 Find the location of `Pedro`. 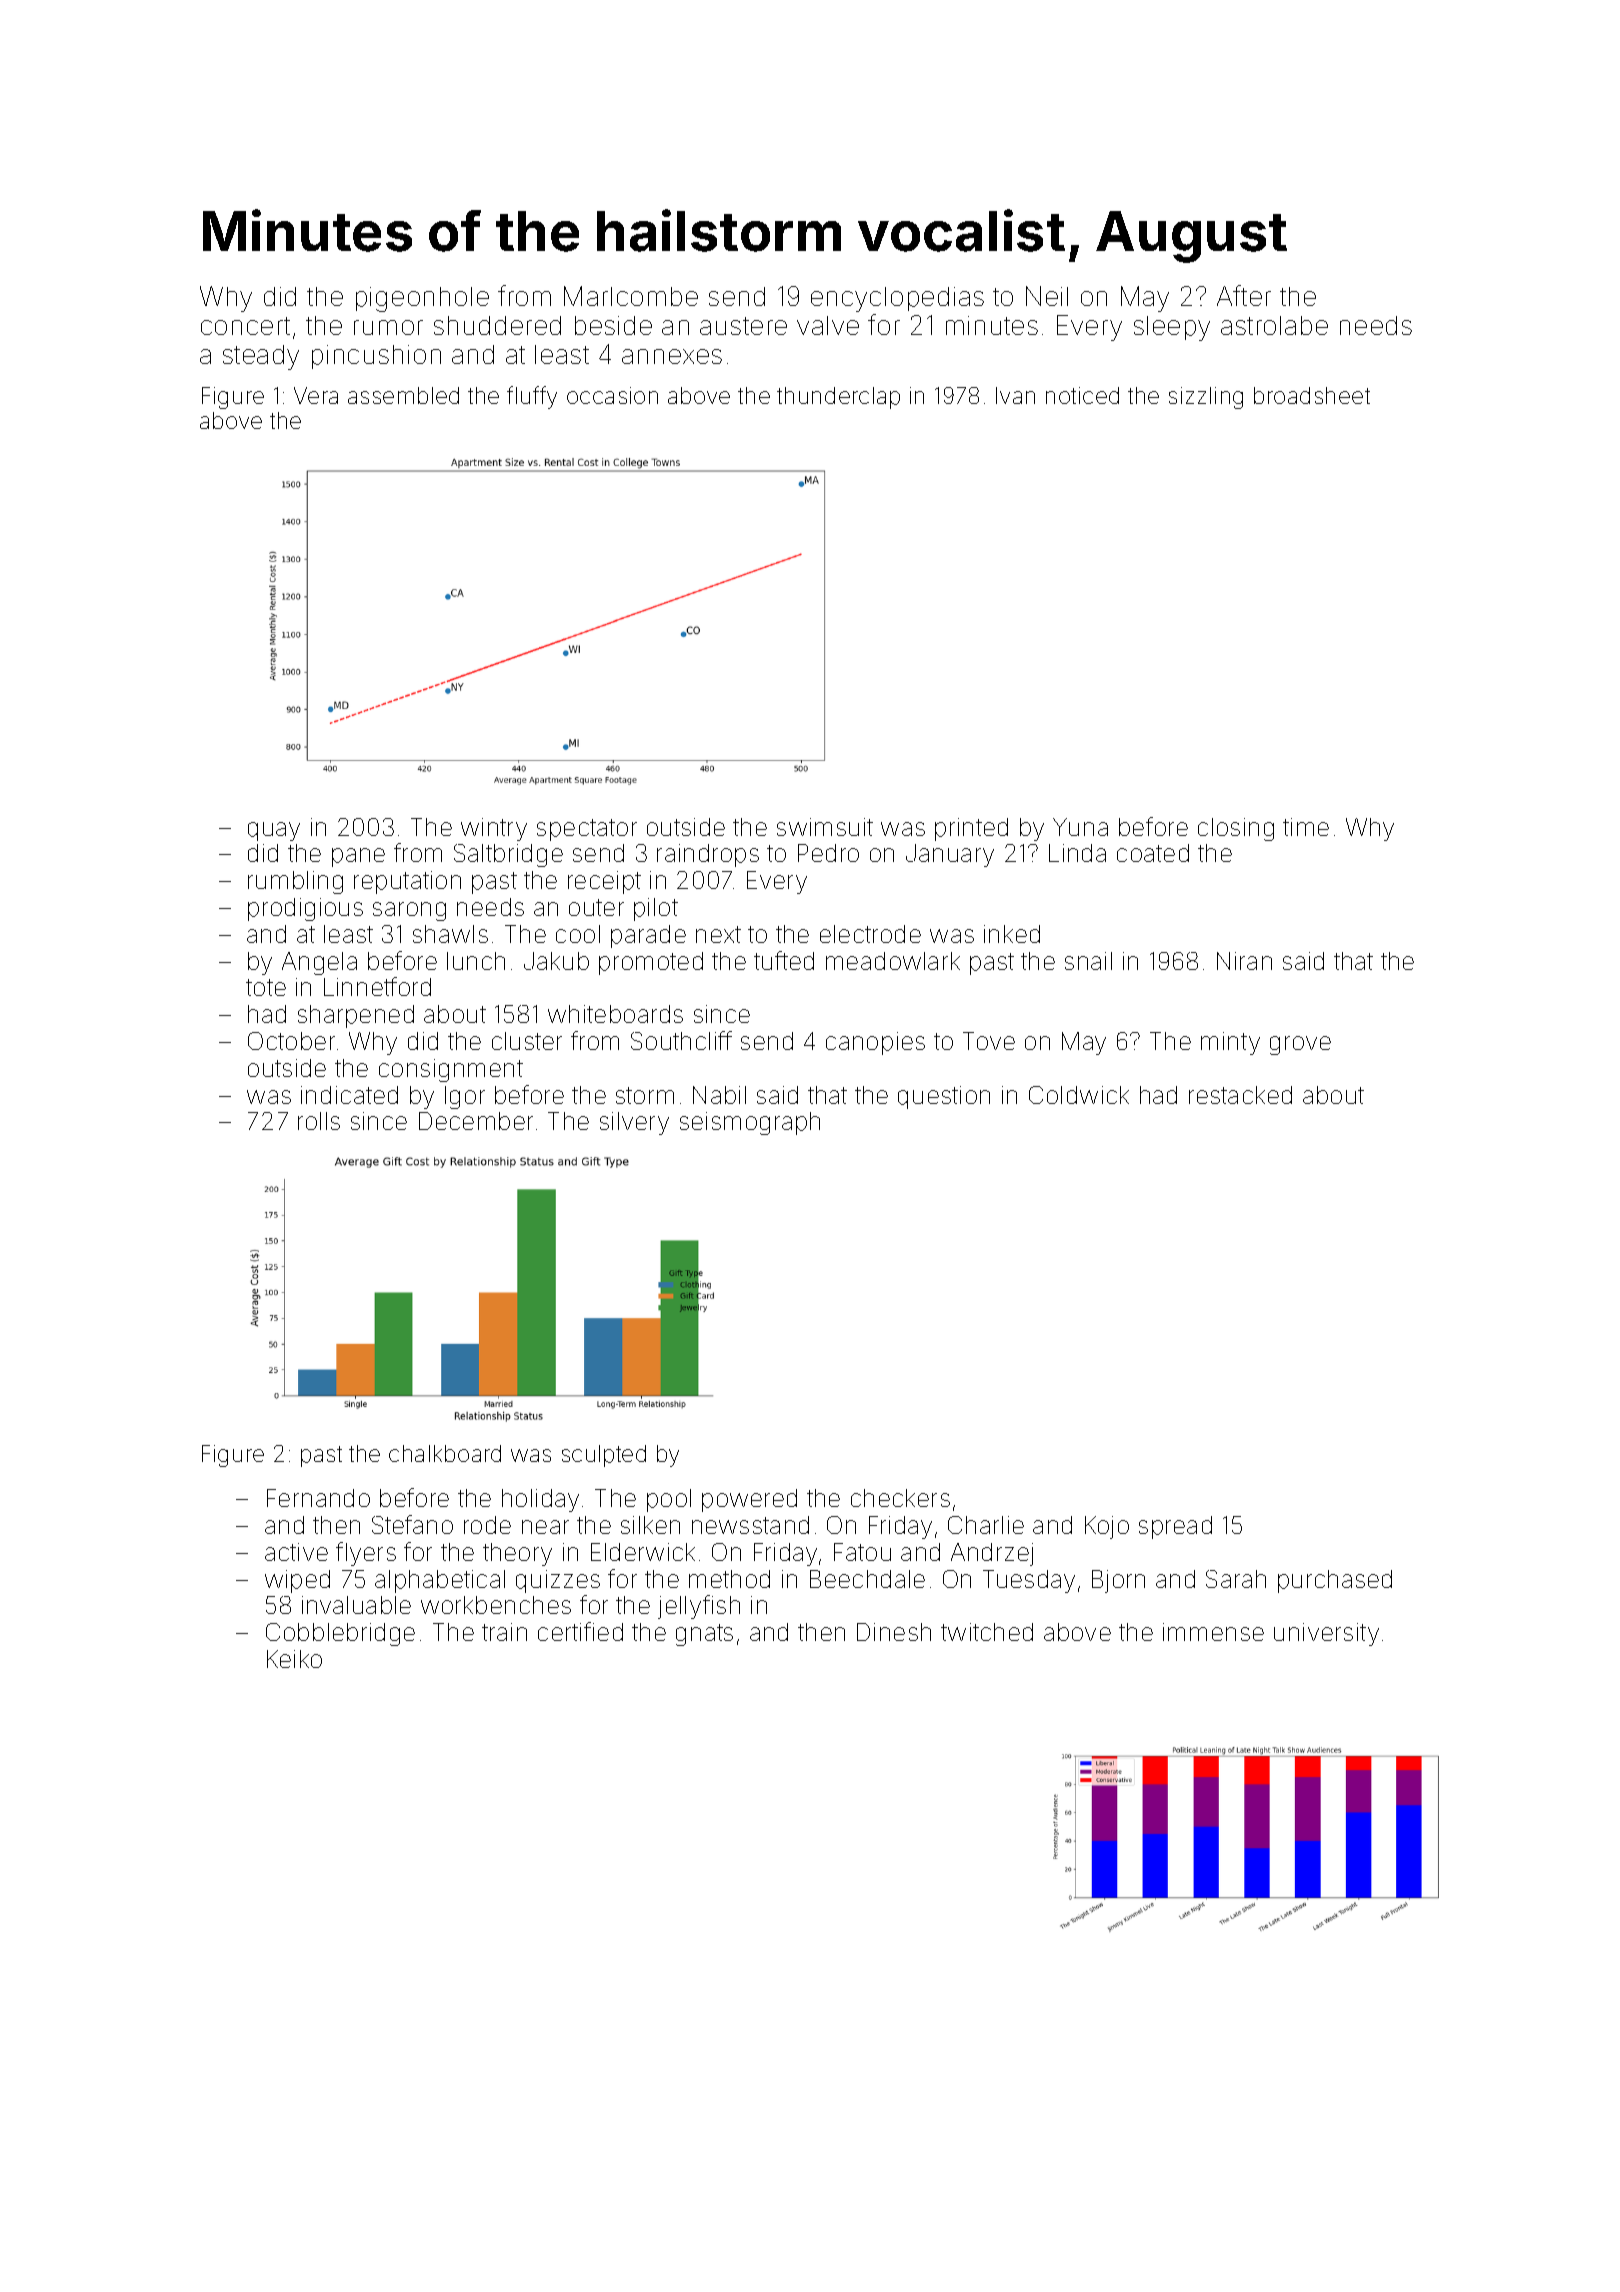

Pedro is located at coordinates (828, 853).
